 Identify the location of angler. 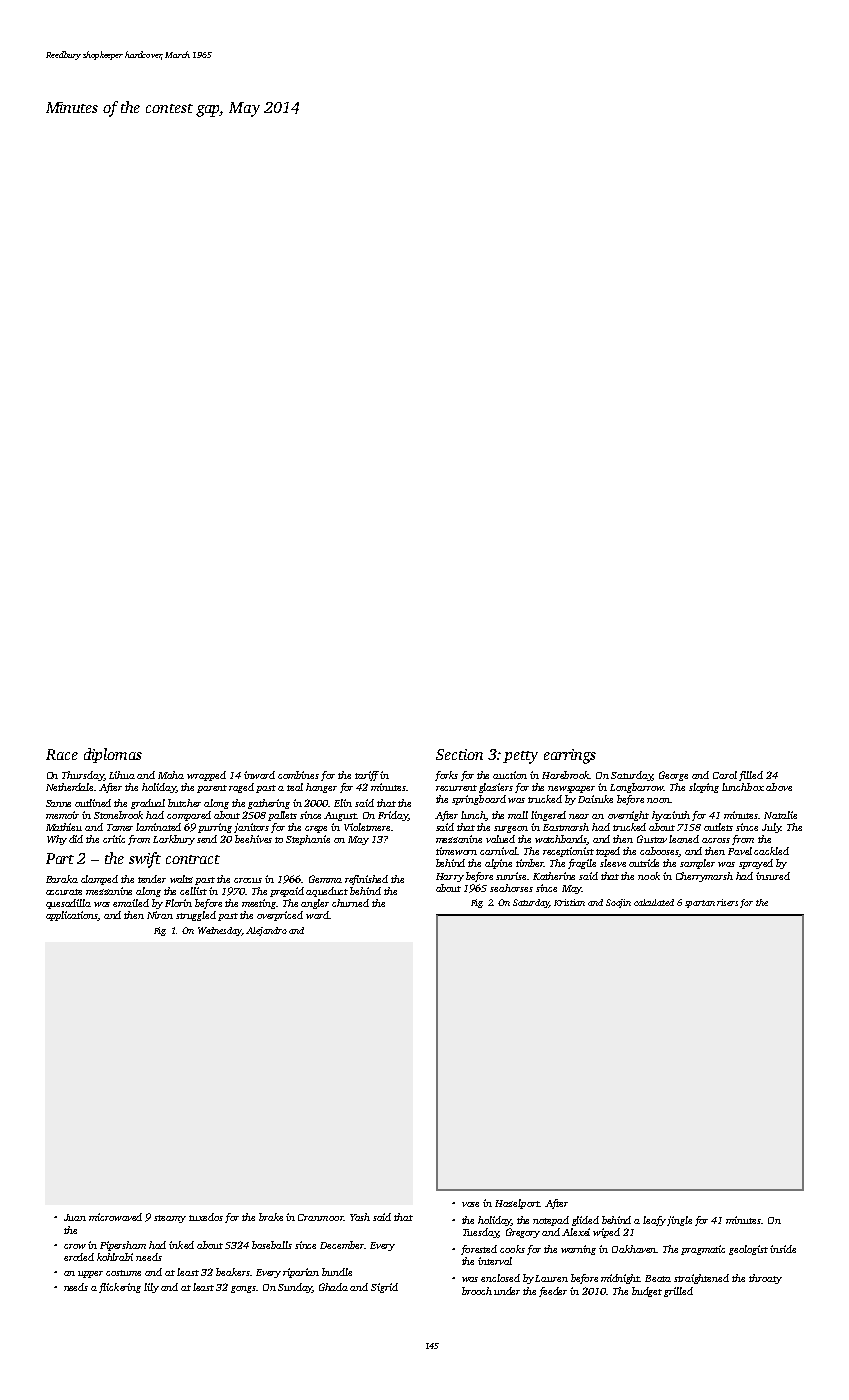
(315, 904).
